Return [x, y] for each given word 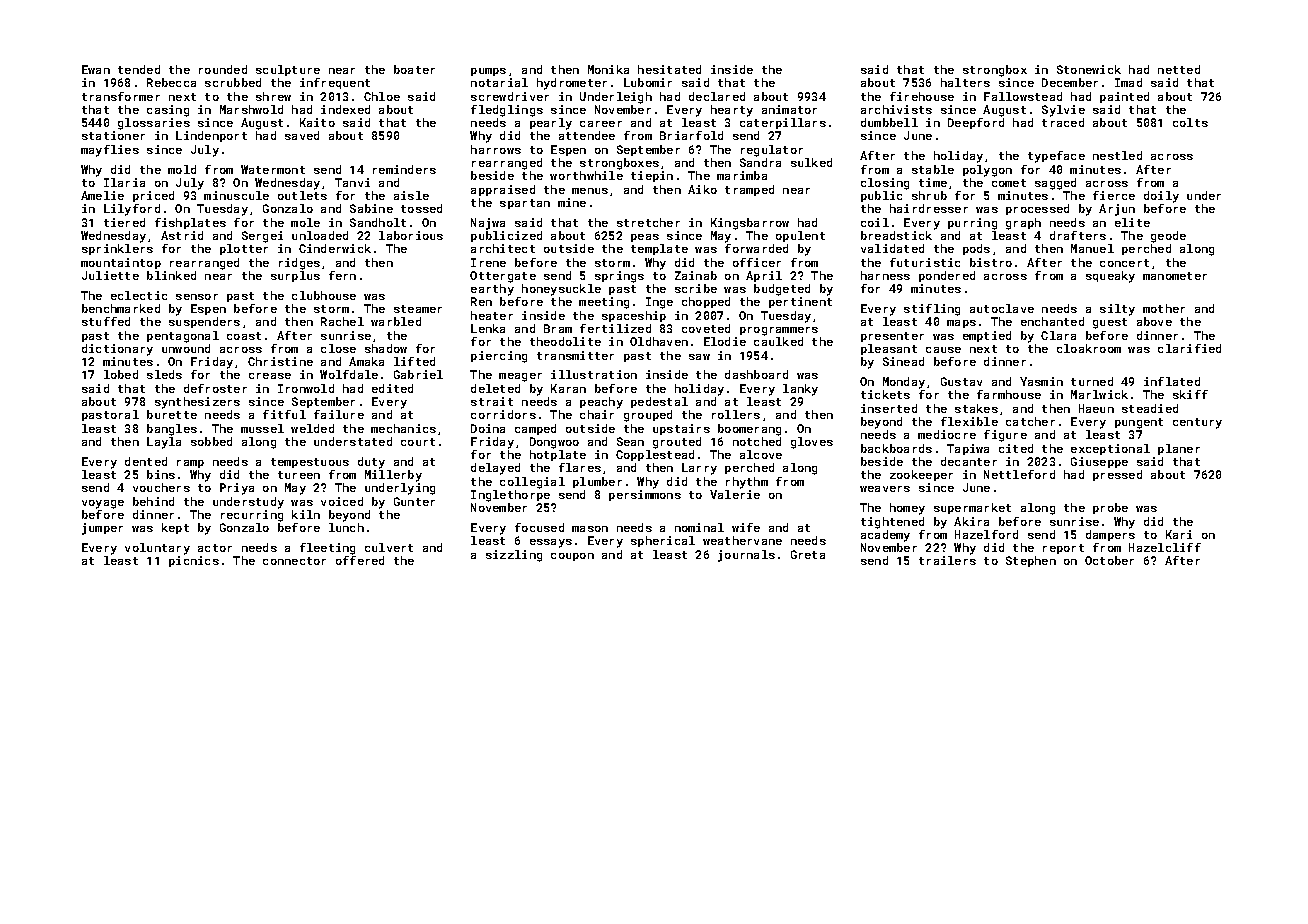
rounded [223, 69]
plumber [597, 482]
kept [175, 528]
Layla [164, 443]
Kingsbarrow [750, 224]
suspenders [204, 322]
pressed [1117, 475]
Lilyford [132, 210]
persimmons [645, 495]
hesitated [669, 69]
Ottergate [503, 277]
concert [1124, 263]
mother [1164, 308]
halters [965, 82]
